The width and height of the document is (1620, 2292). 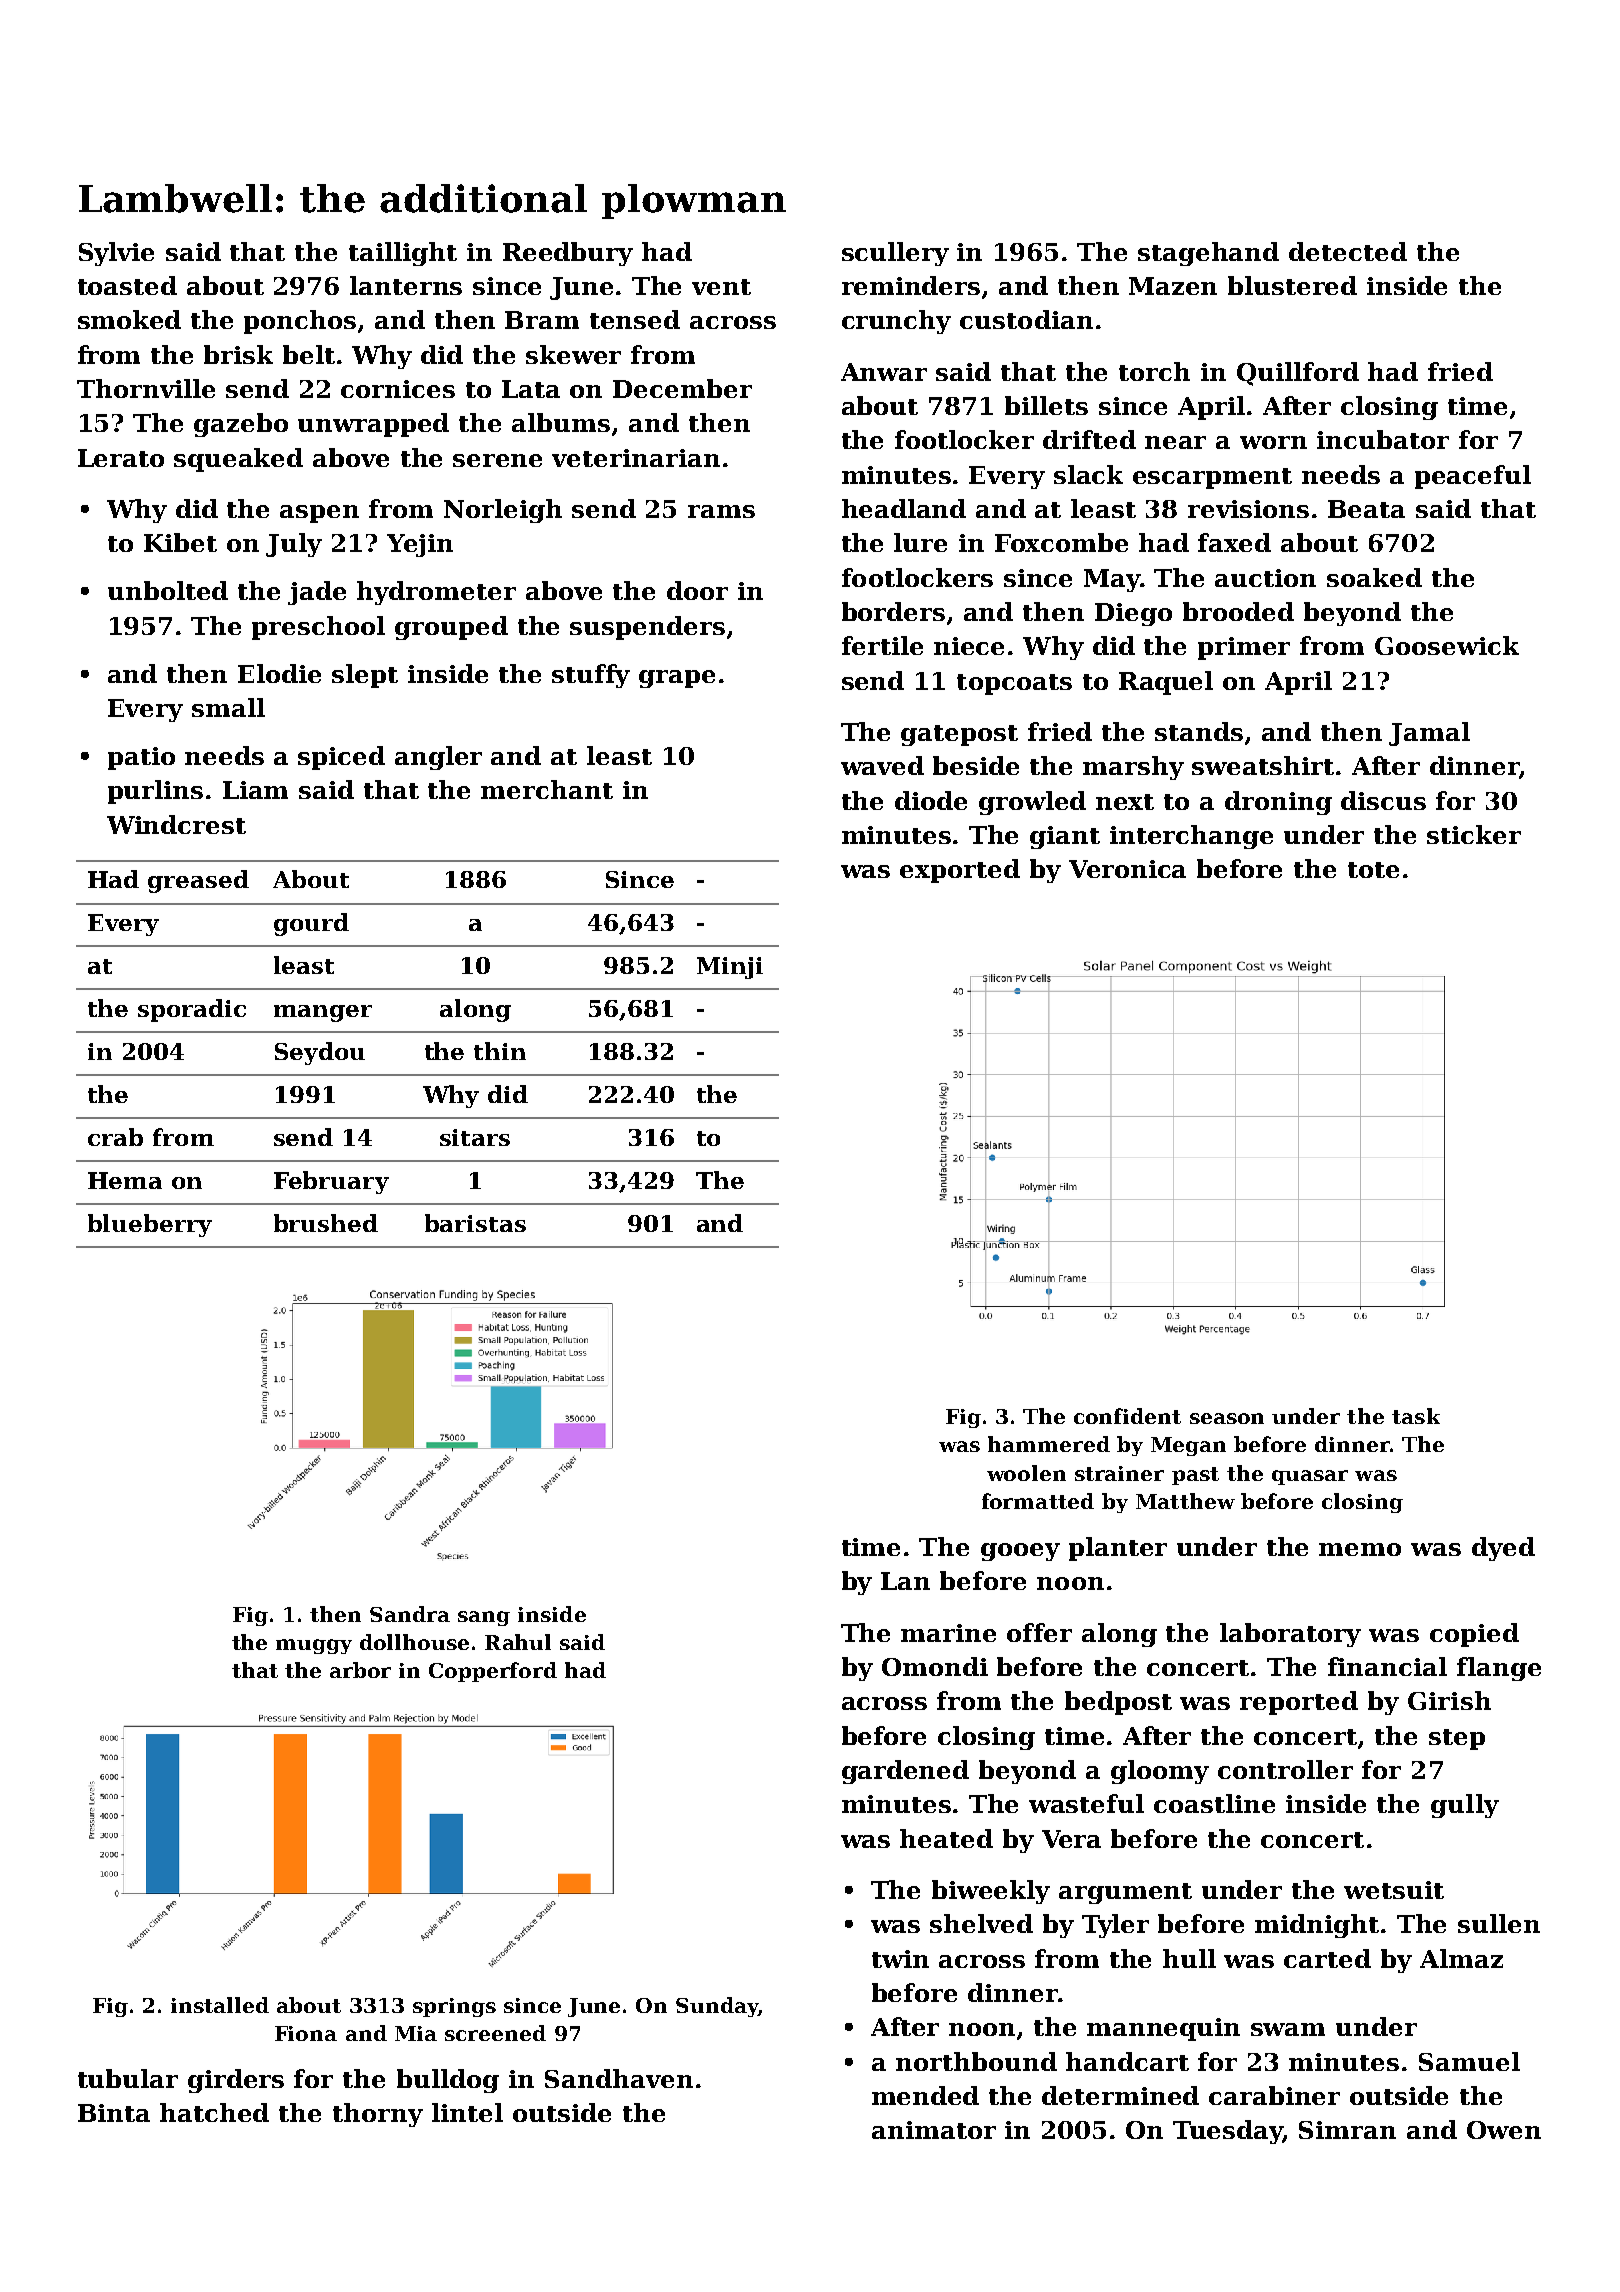 What do you see at coordinates (1026, 1473) in the document?
I see `woolen` at bounding box center [1026, 1473].
